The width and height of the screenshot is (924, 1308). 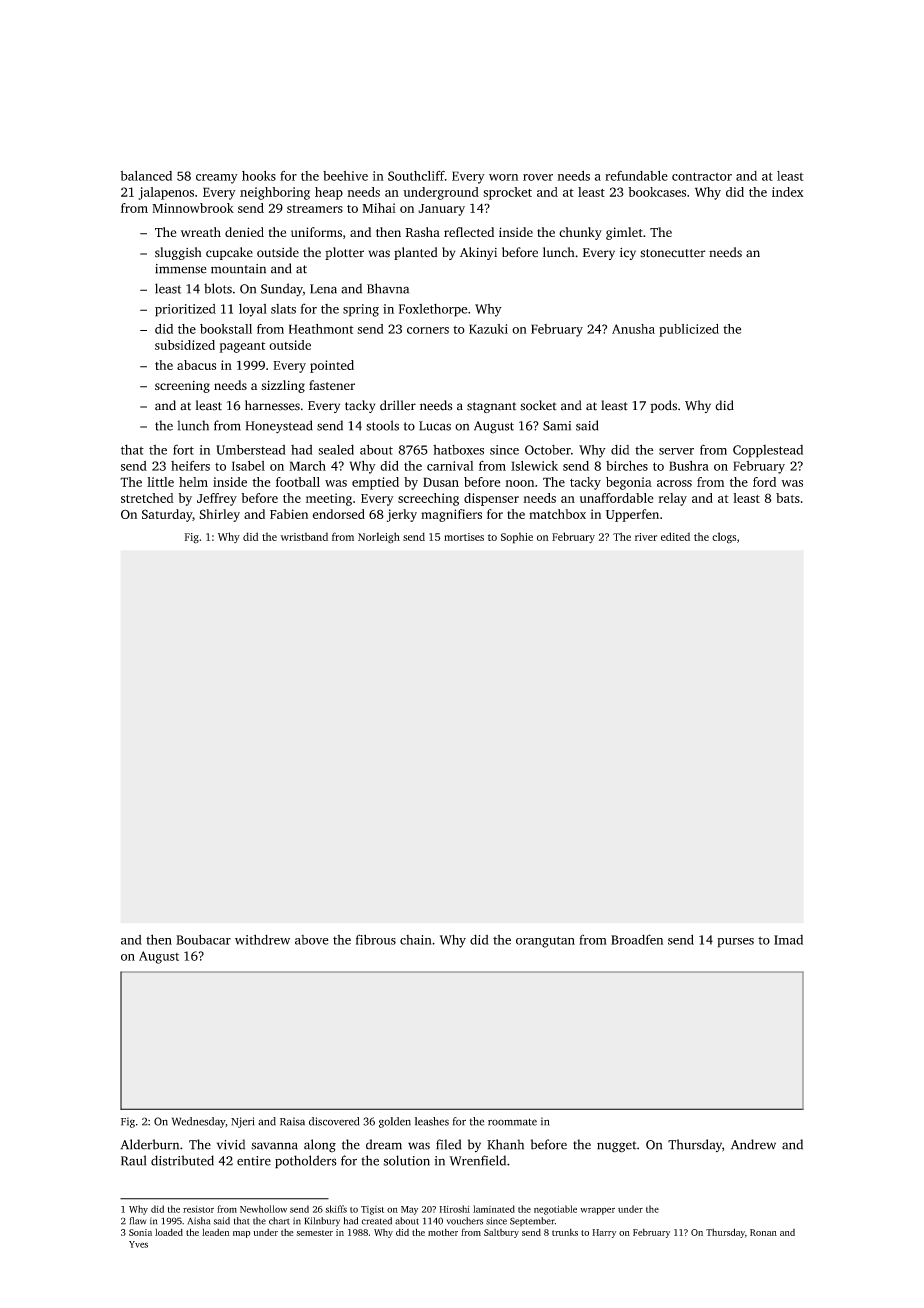 I want to click on pointed, so click(x=332, y=366).
